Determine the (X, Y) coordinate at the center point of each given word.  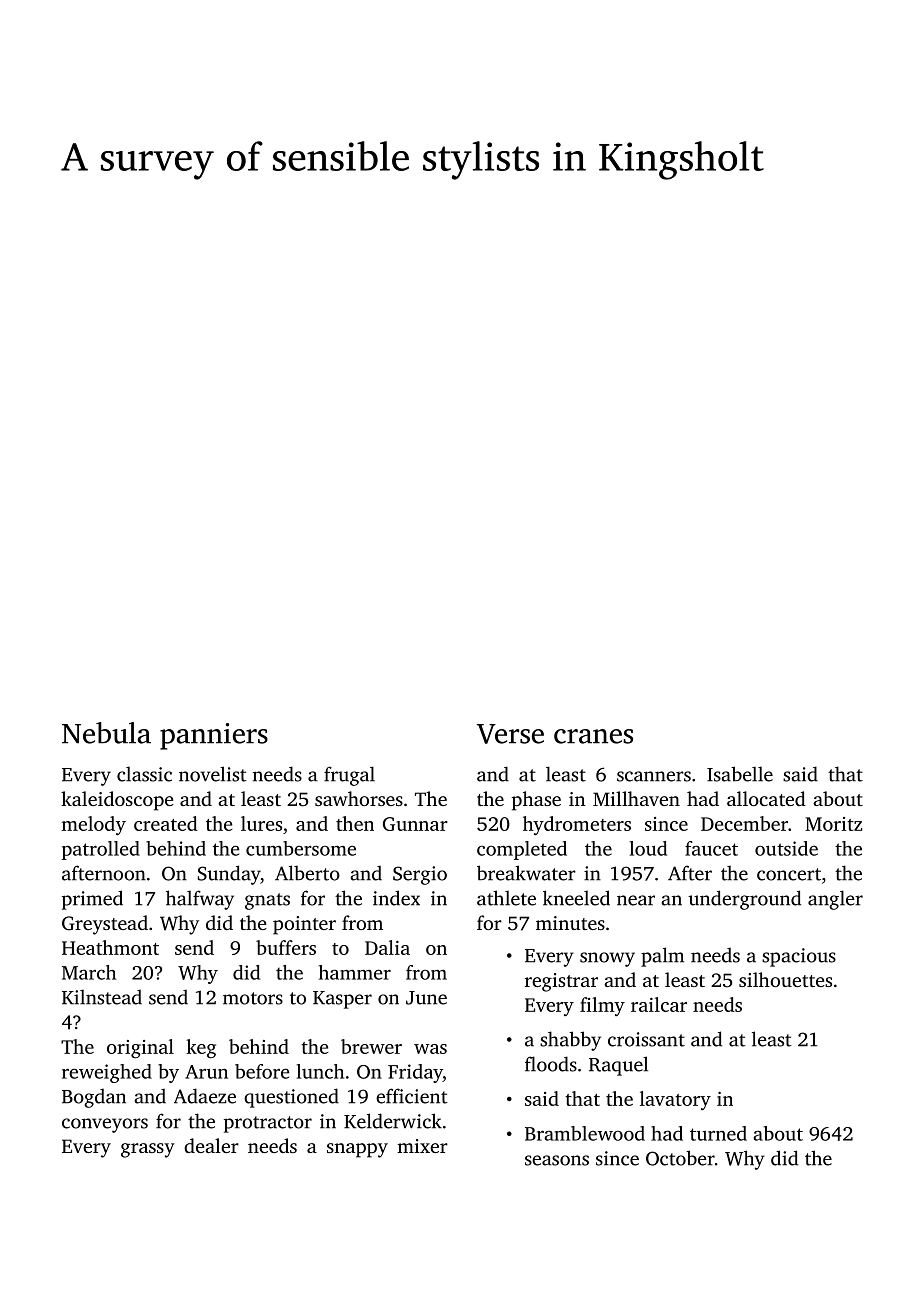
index (396, 898)
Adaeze (205, 1096)
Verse (510, 734)
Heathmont (110, 947)
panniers (214, 736)
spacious (799, 957)
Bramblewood (585, 1133)
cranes (593, 736)
